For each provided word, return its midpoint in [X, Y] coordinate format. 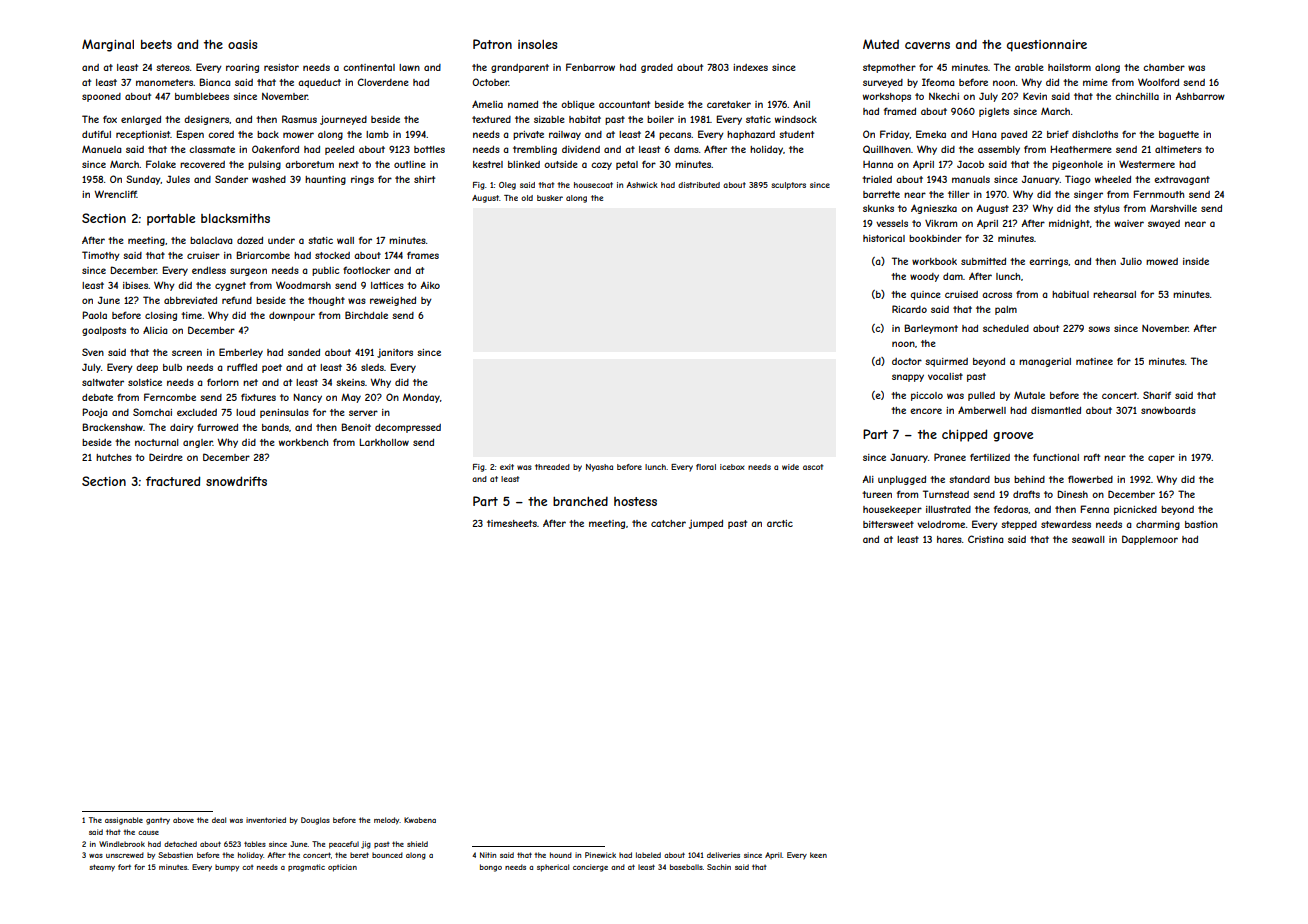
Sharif [1157, 395]
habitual [1070, 294]
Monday [421, 398]
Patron [492, 44]
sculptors [788, 186]
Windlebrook [122, 844]
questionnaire [1047, 45]
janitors [395, 353]
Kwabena [420, 820]
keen [818, 855]
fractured [173, 481]
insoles [538, 44]
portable [171, 220]
